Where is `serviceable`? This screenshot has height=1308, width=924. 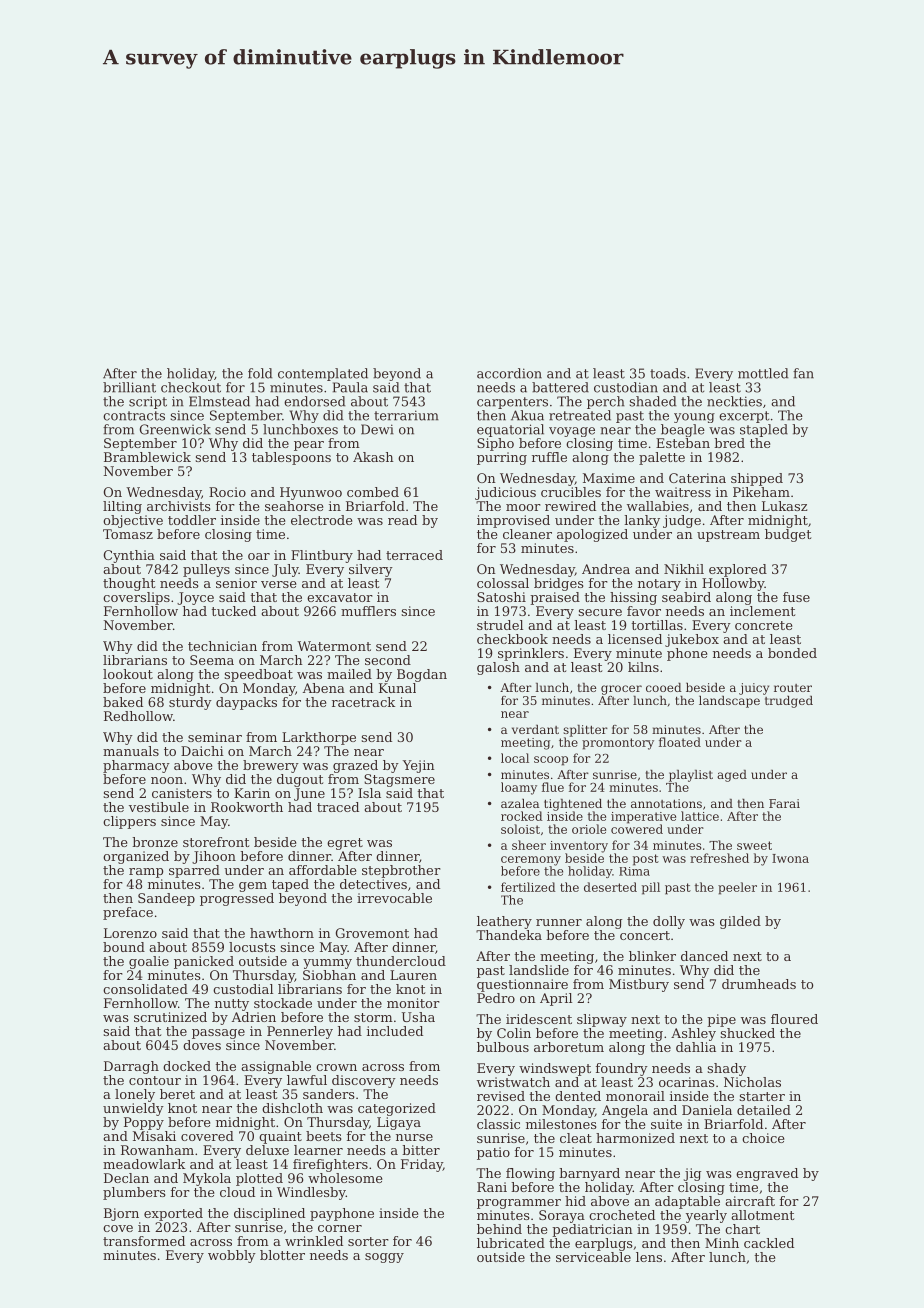 serviceable is located at coordinates (593, 1257).
